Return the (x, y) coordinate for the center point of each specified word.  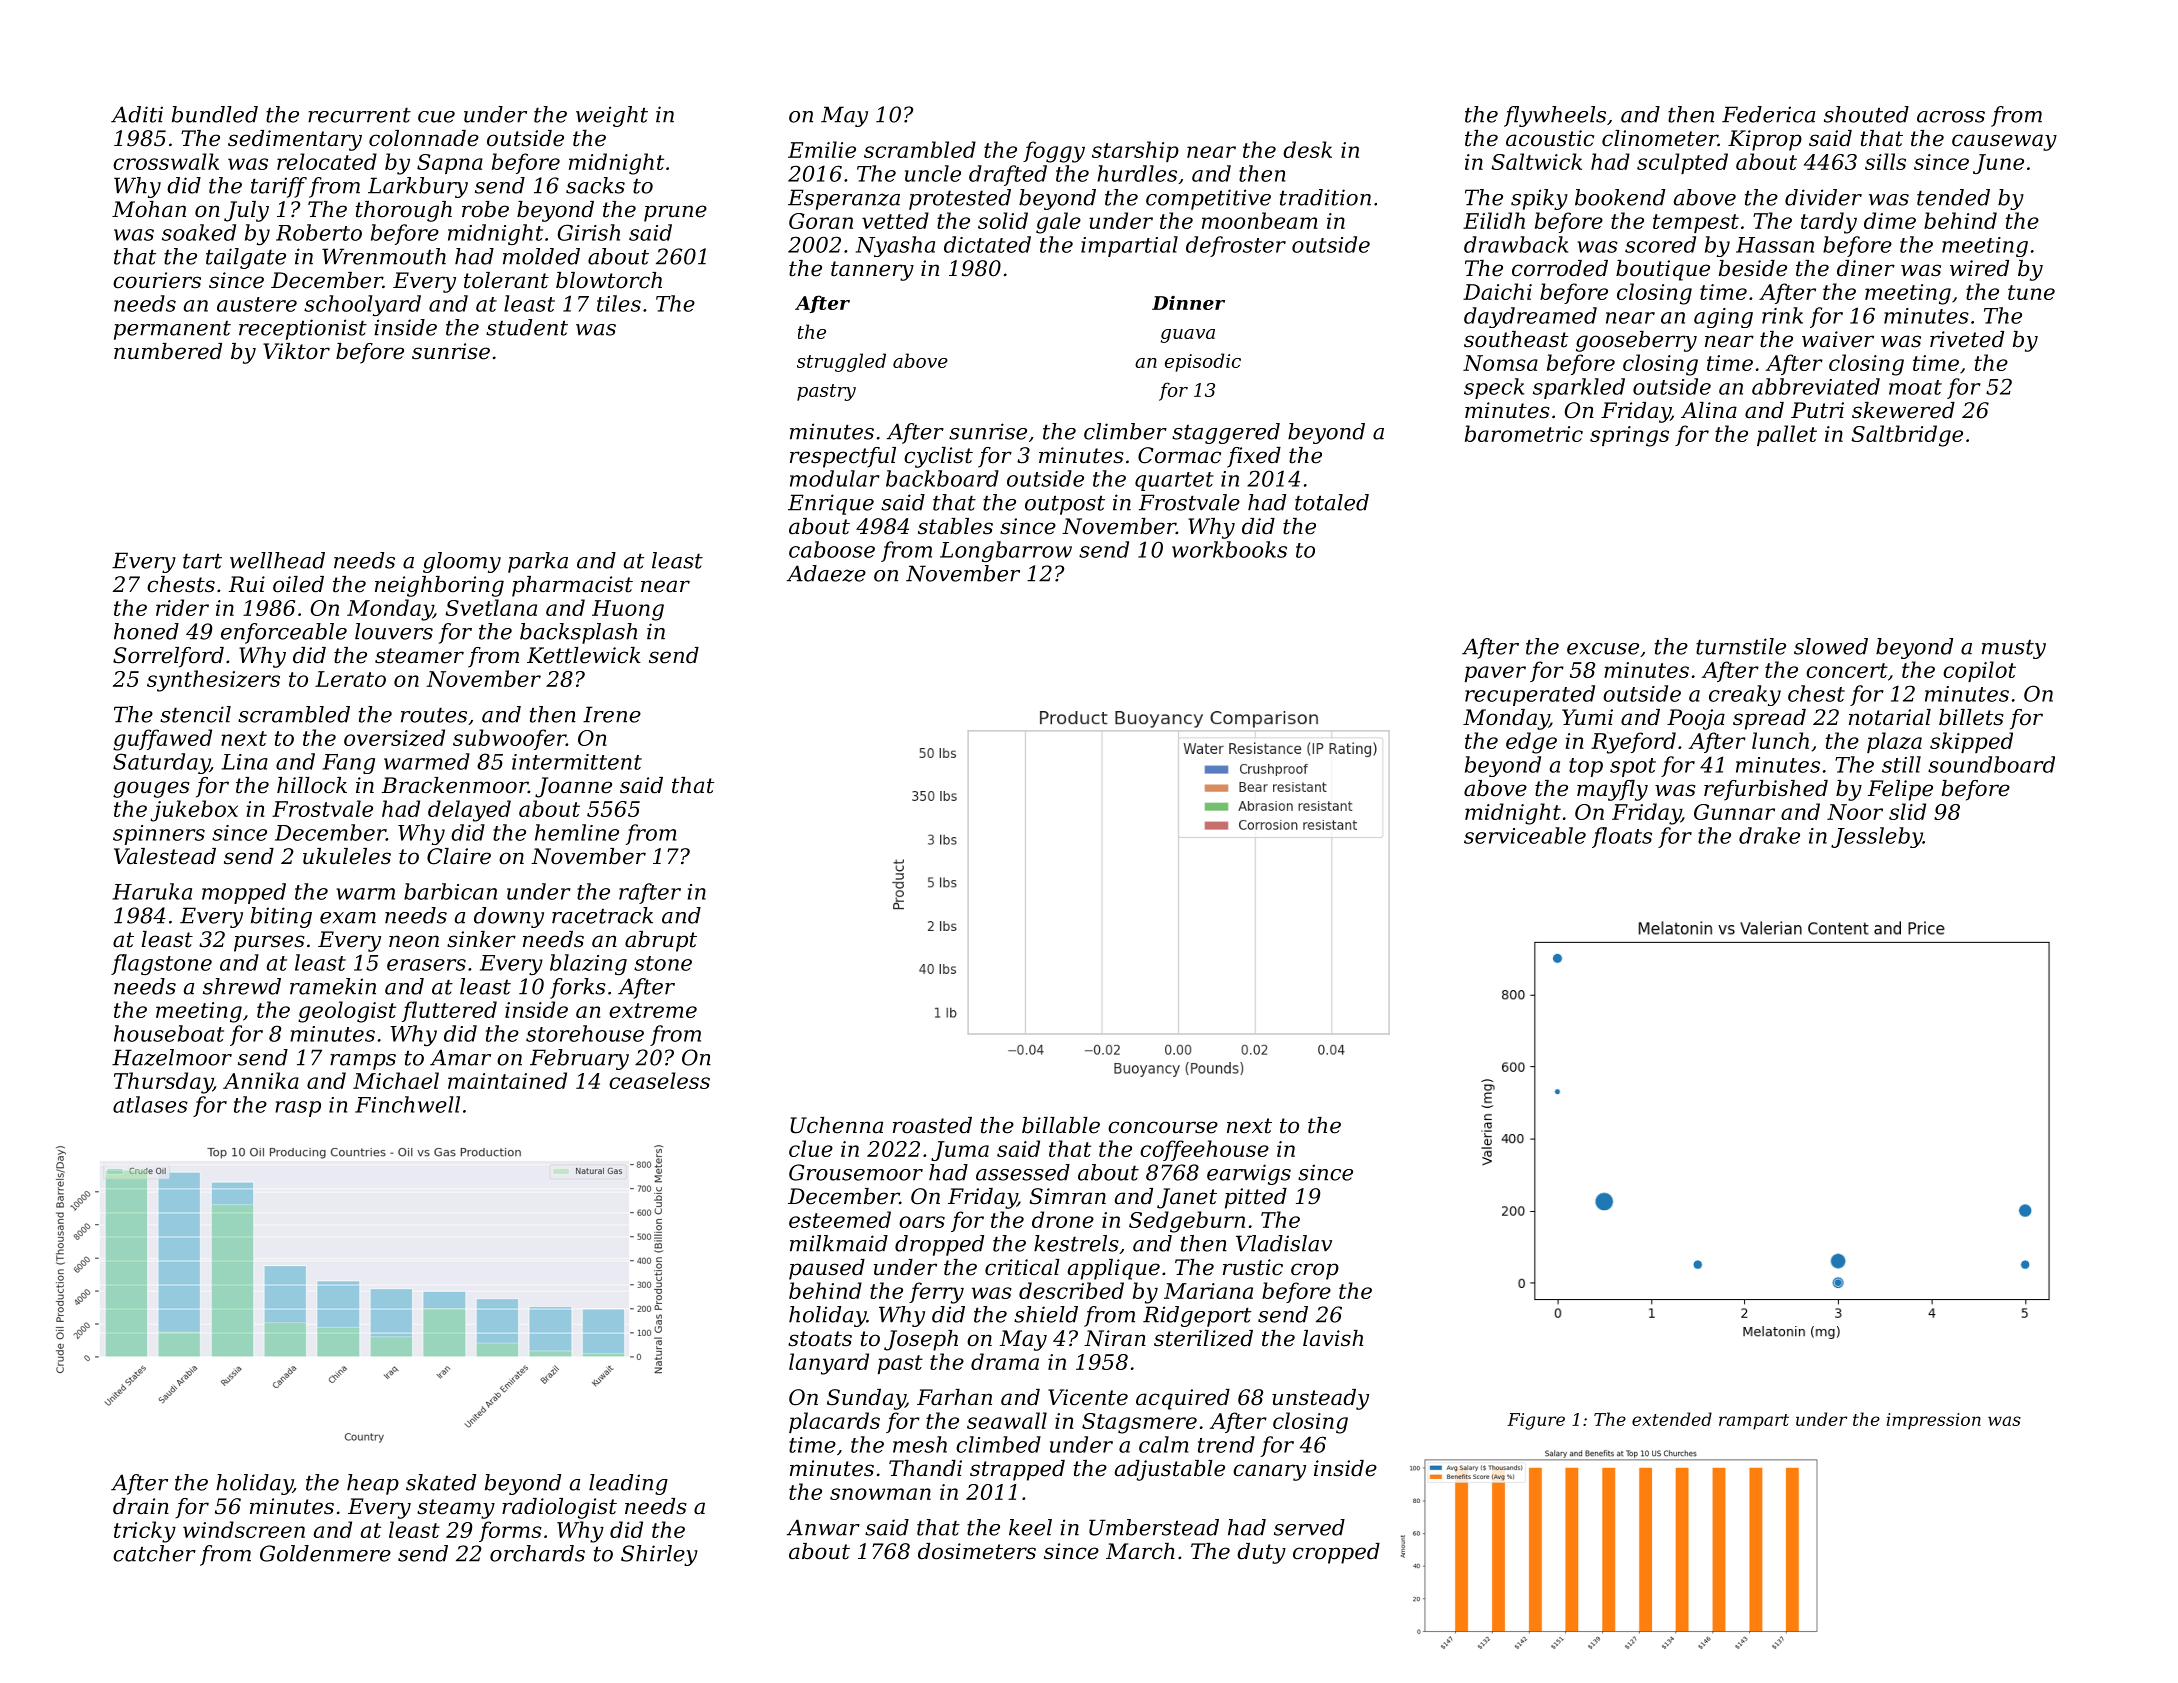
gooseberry (1636, 341)
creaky (1745, 695)
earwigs (1249, 1174)
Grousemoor (856, 1172)
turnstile (1741, 646)
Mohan (149, 209)
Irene (612, 714)
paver (1495, 674)
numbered (168, 351)
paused (827, 1269)
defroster (1236, 246)
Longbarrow (1006, 551)
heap (373, 1484)
